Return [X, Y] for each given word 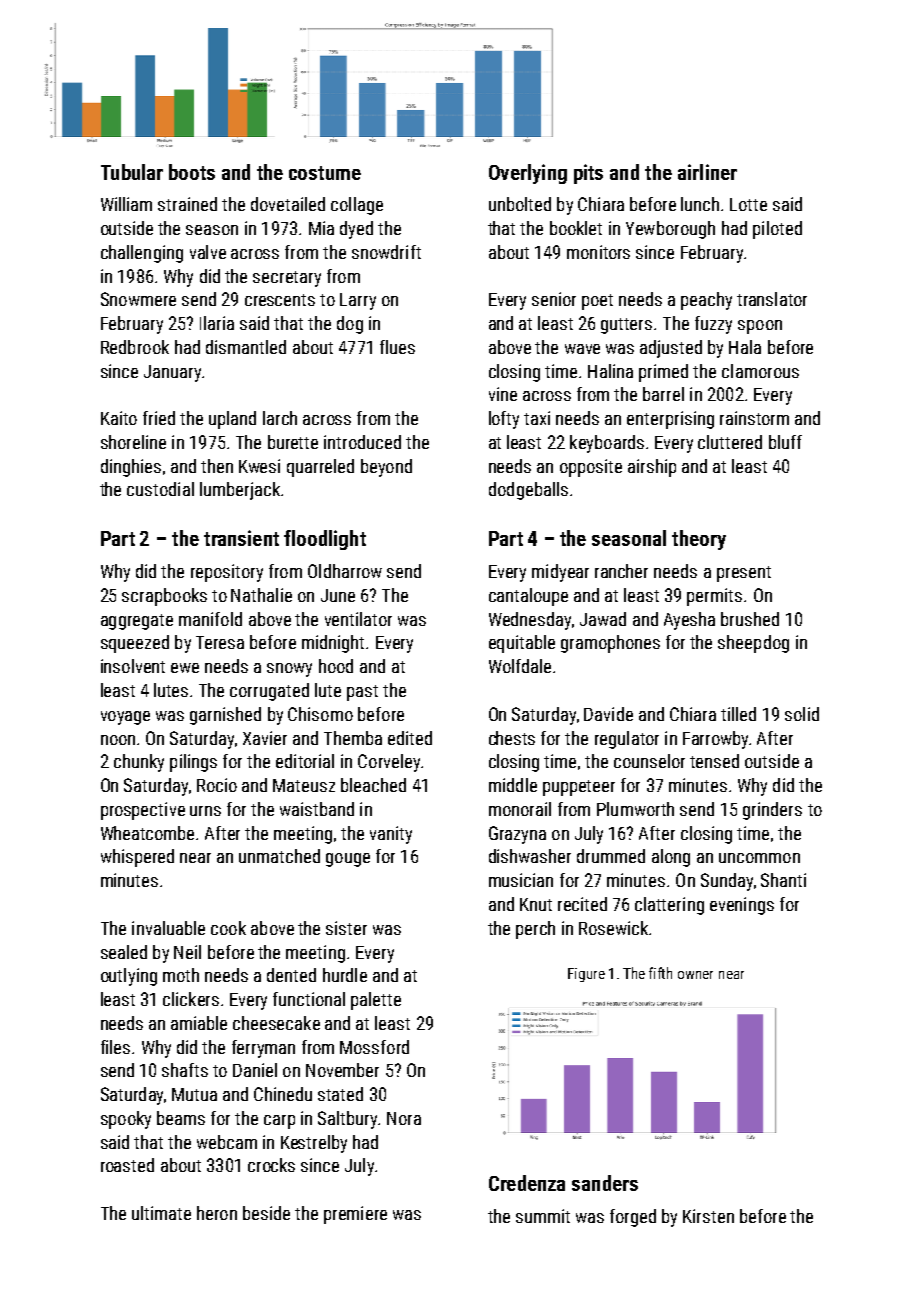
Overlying [528, 174]
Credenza [527, 1183]
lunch [700, 204]
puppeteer [579, 788]
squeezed [135, 644]
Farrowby [715, 740]
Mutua [194, 1094]
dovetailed [288, 204]
